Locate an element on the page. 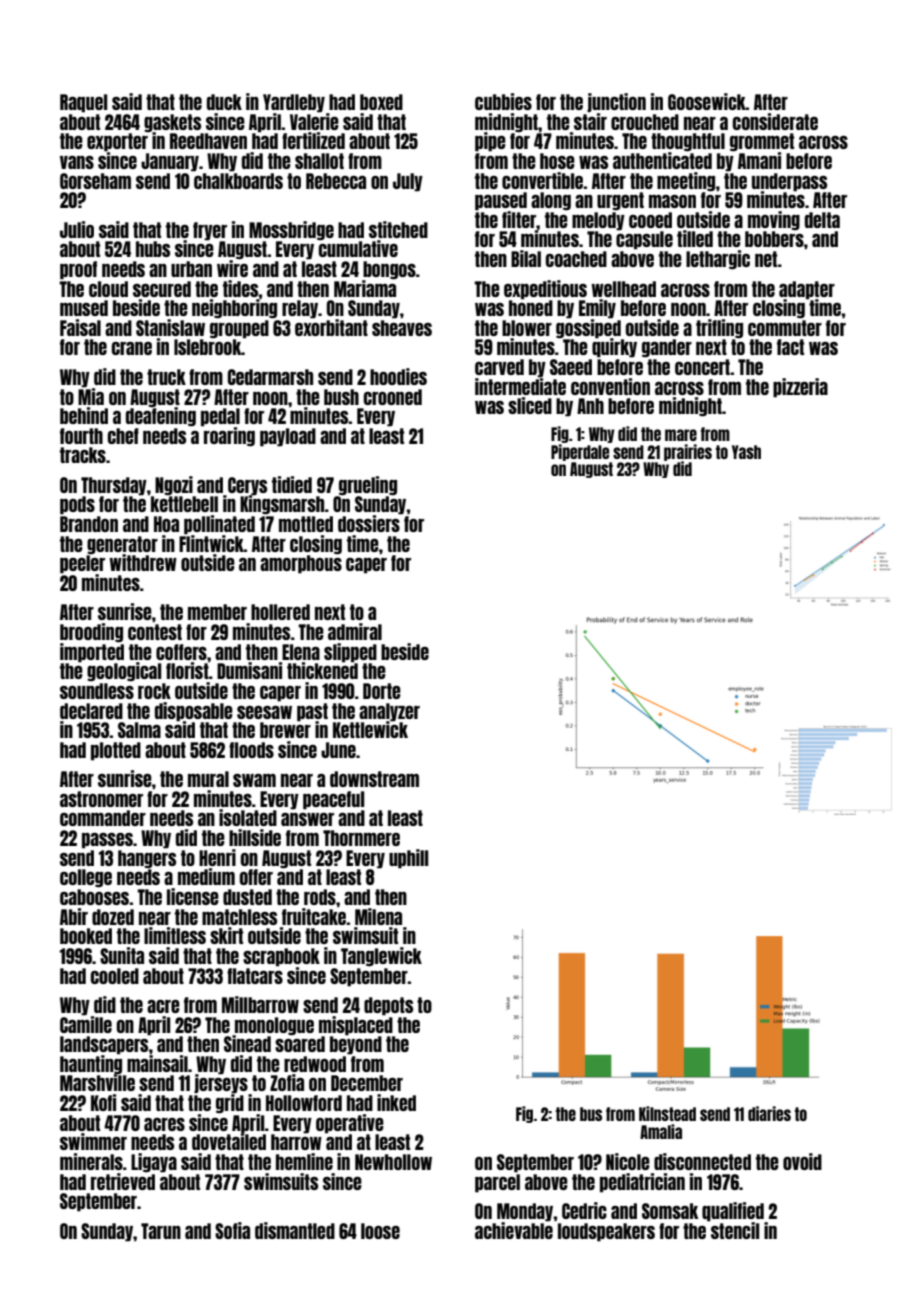  sliced is located at coordinates (530, 405).
